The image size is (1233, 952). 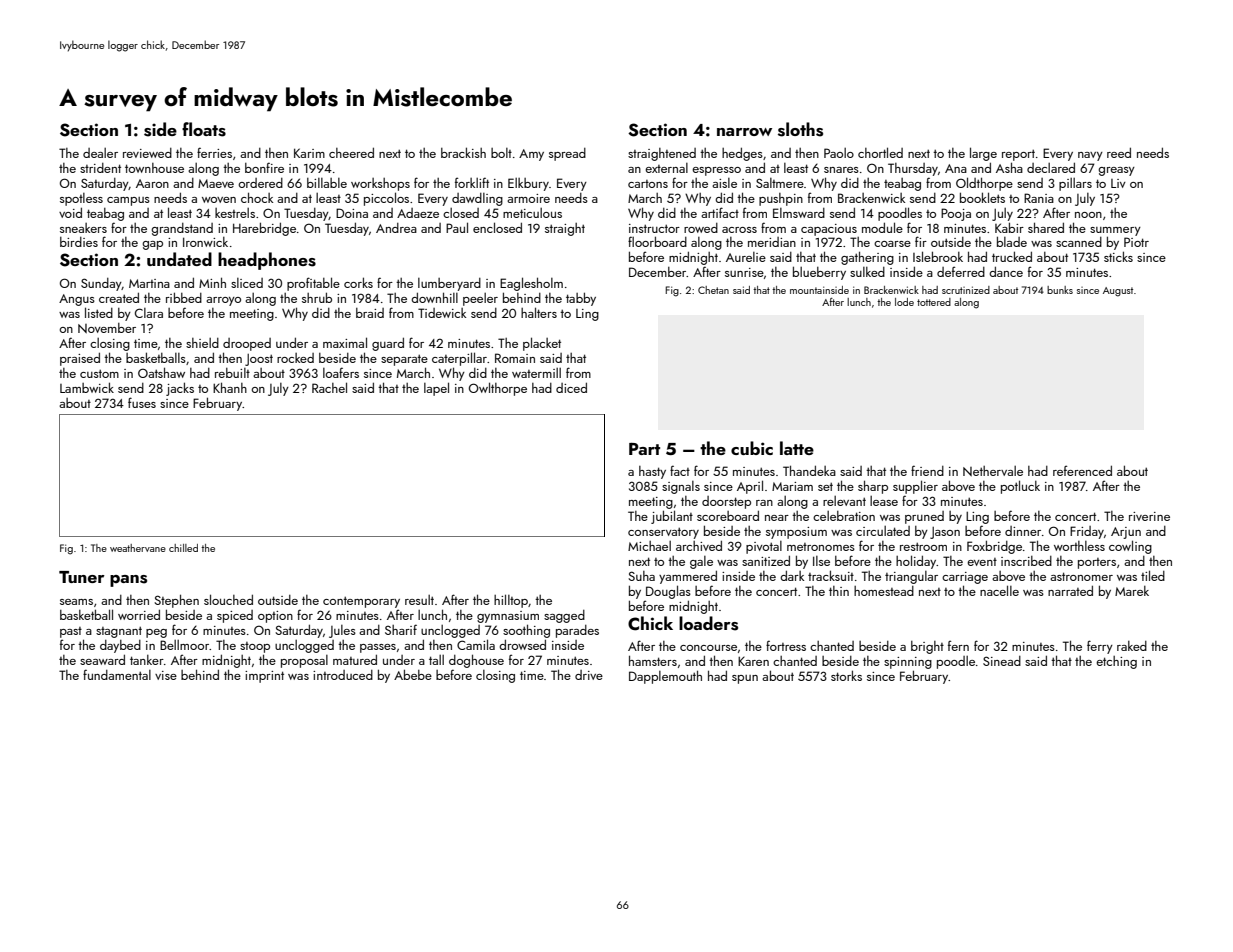 I want to click on weathervane, so click(x=138, y=548).
